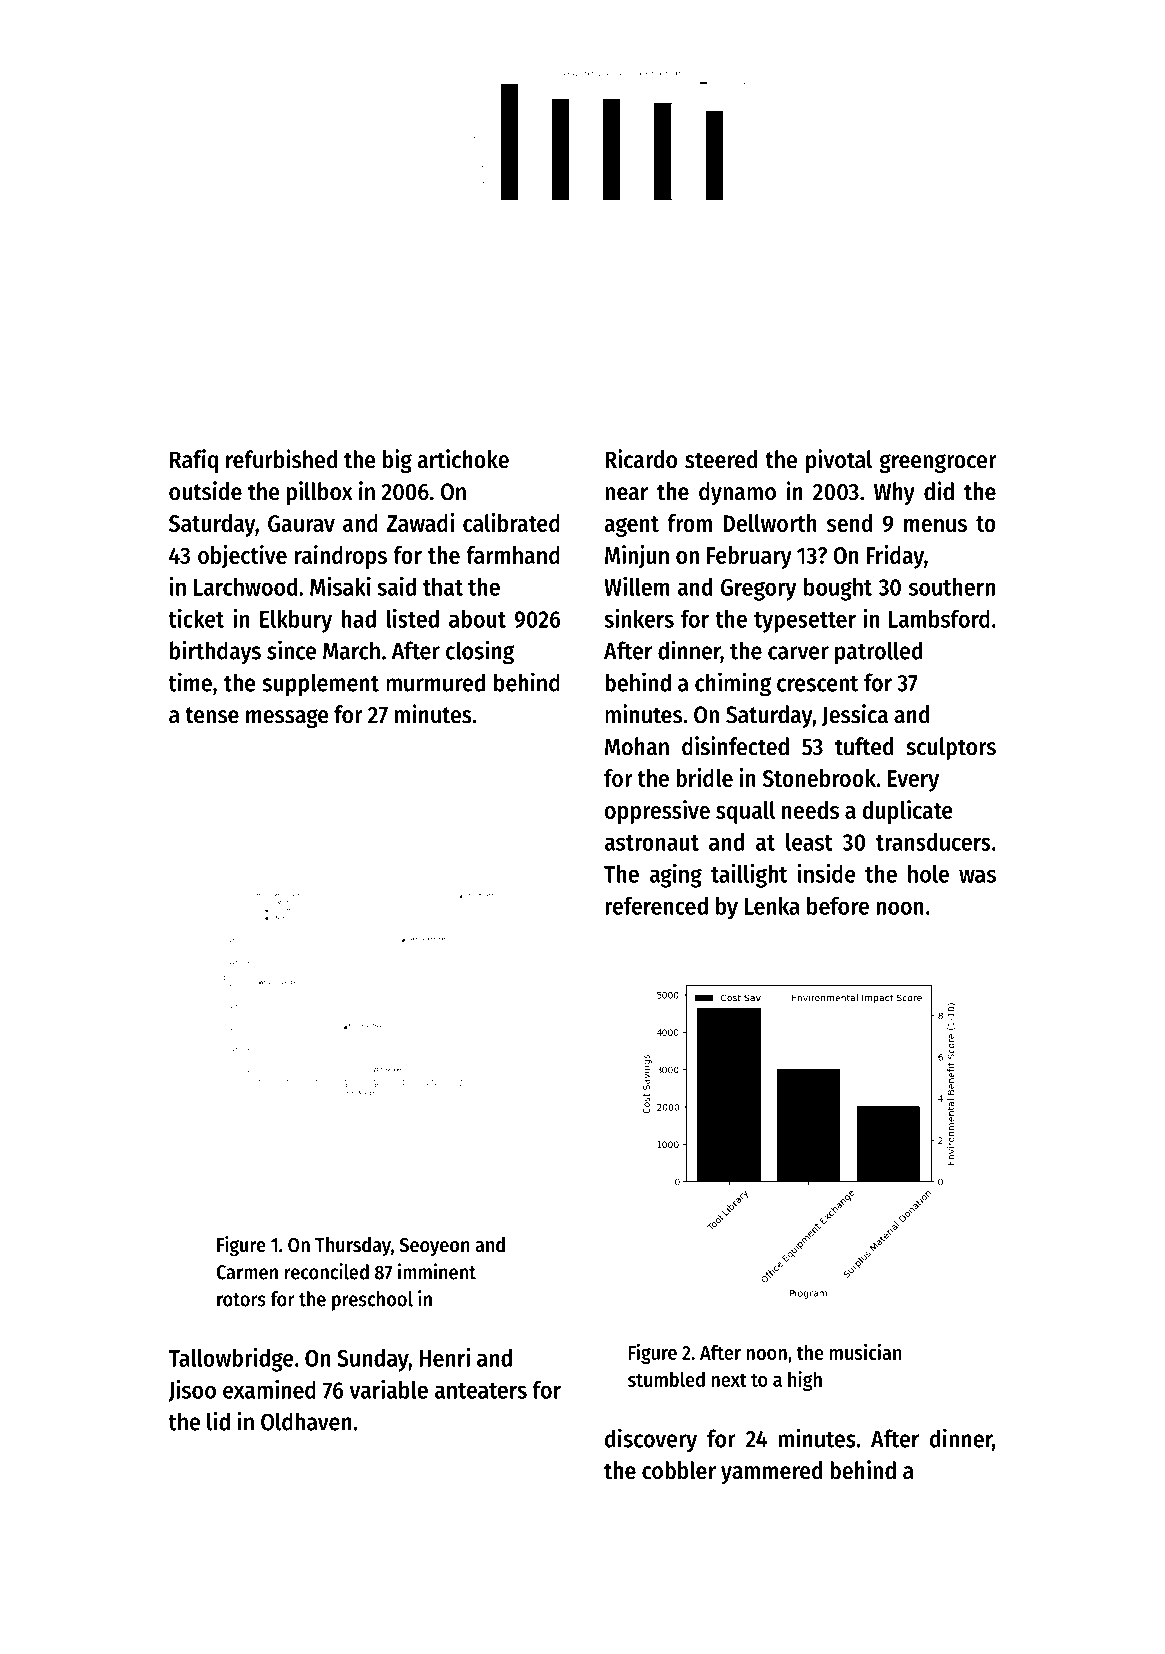 The width and height of the screenshot is (1165, 1654). I want to click on needs, so click(810, 810).
